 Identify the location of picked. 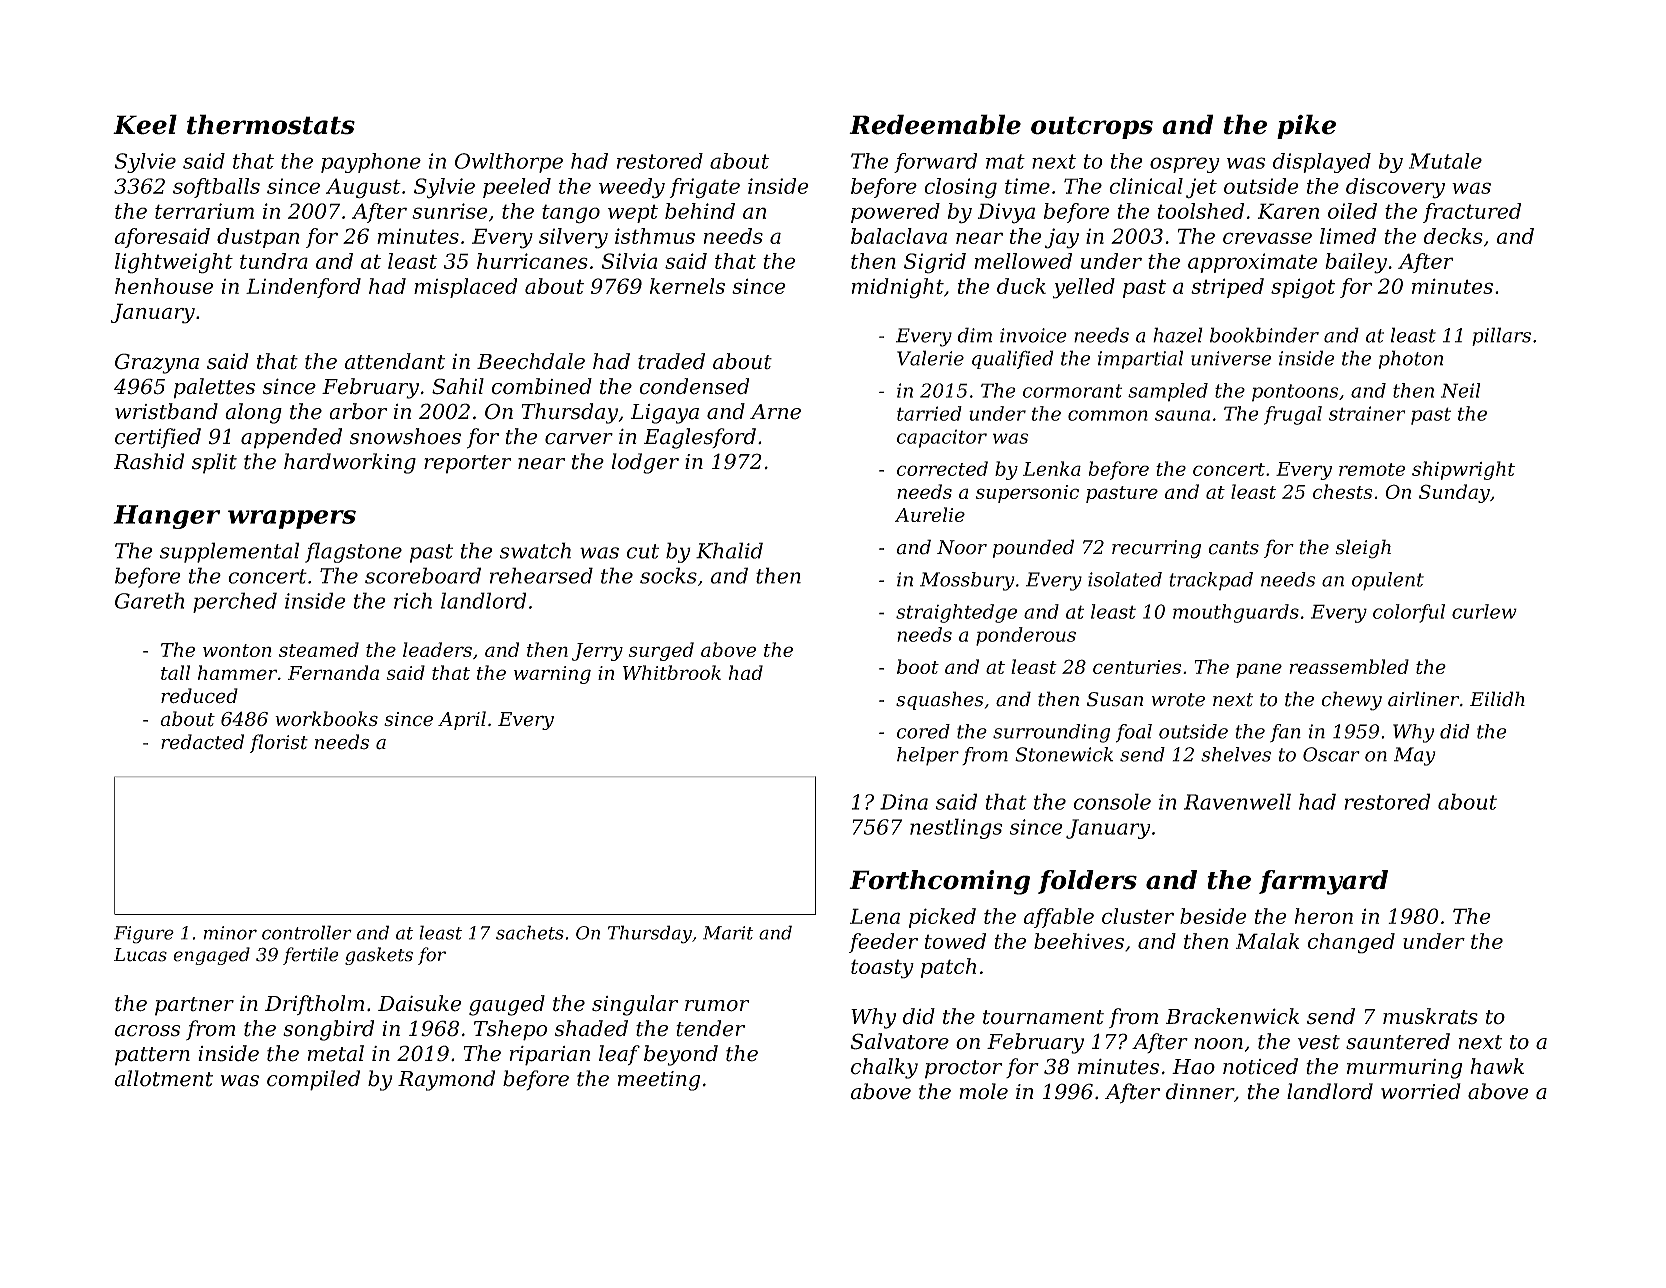
(942, 918).
